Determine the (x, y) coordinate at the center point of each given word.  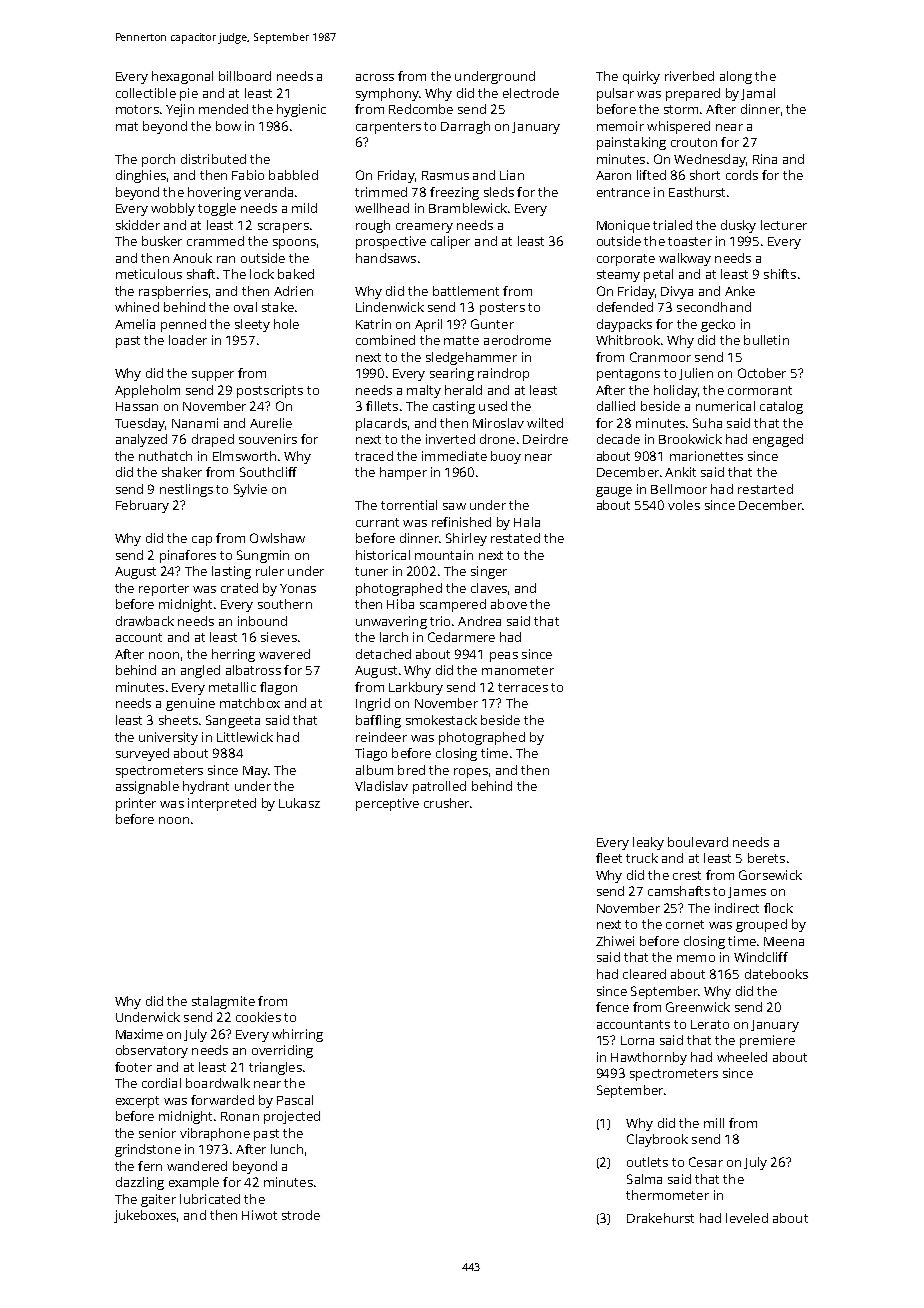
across (375, 77)
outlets (647, 1162)
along (736, 77)
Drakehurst (660, 1218)
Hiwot (259, 1215)
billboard (245, 76)
